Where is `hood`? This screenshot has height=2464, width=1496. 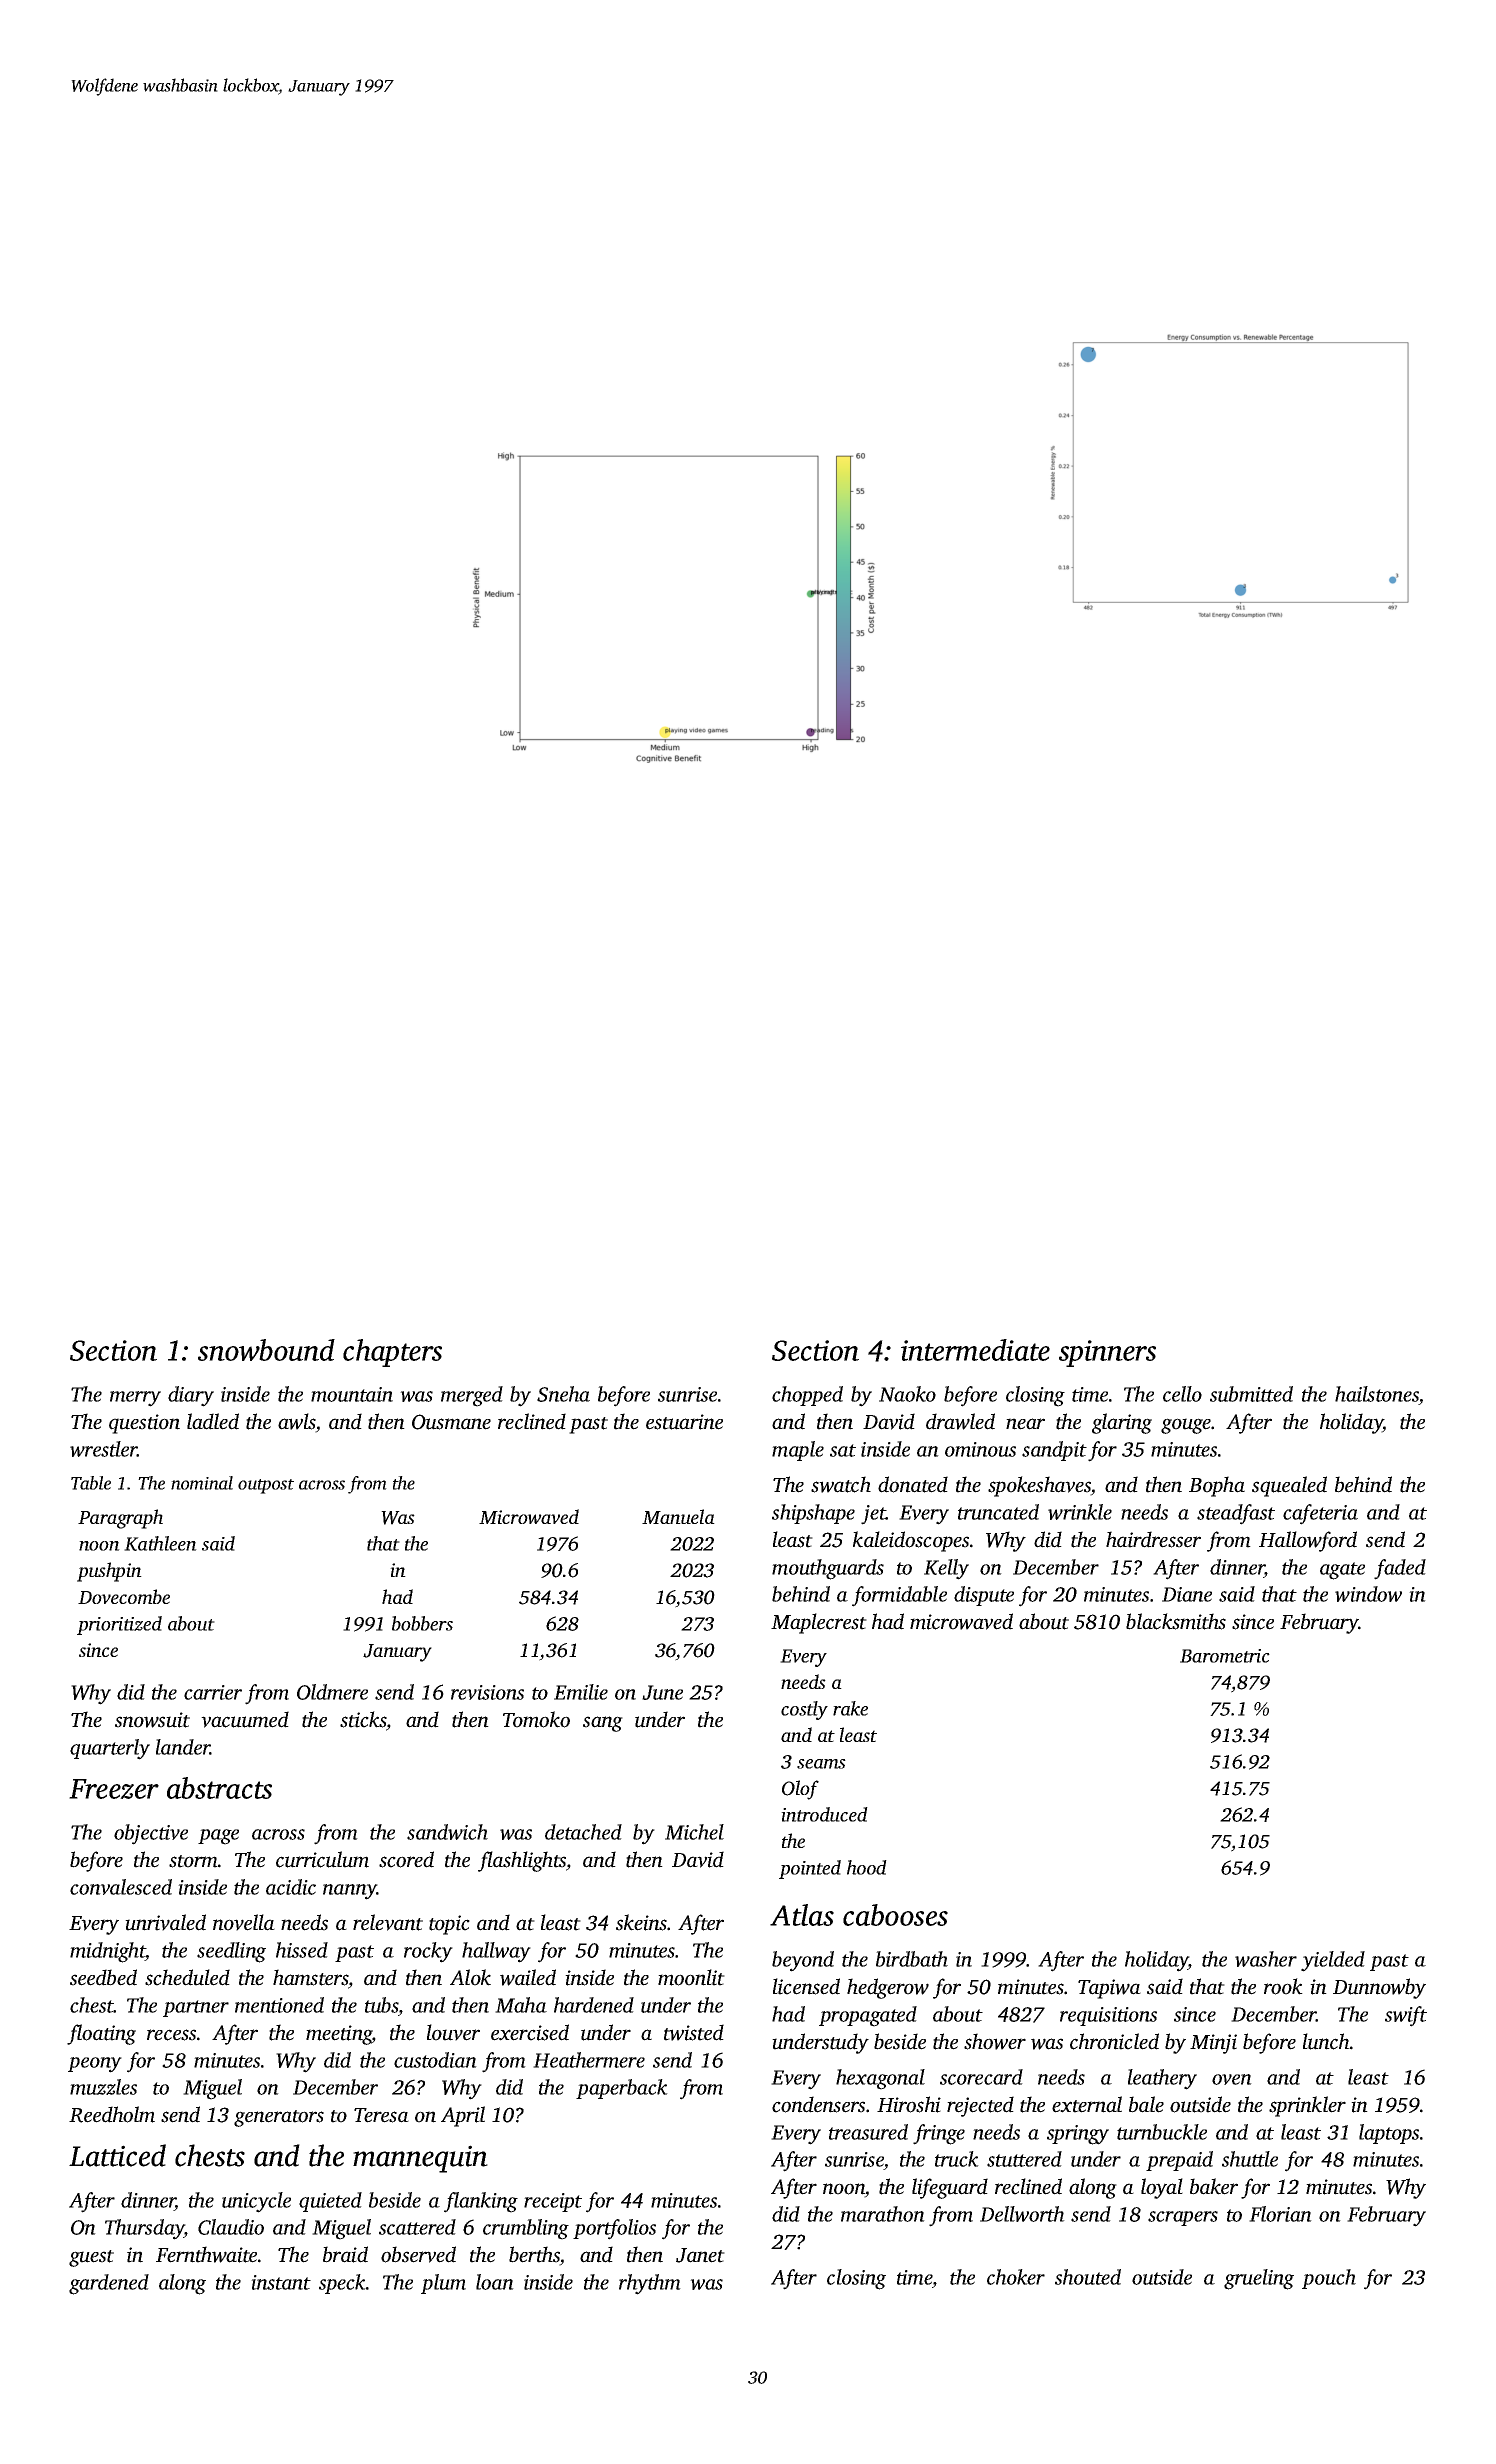
hood is located at coordinates (867, 1867).
